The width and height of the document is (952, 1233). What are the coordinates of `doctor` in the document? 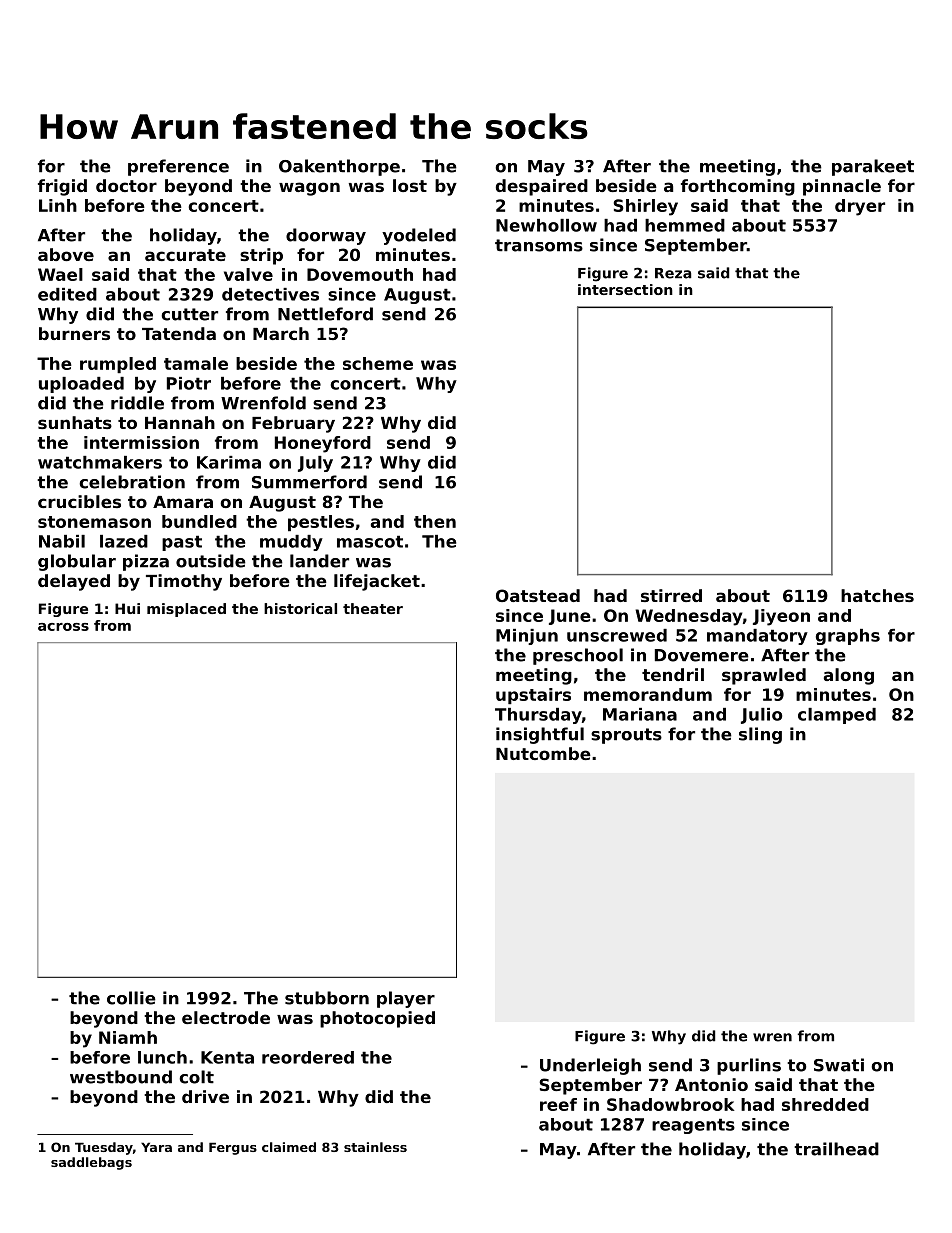 It's located at (126, 185).
